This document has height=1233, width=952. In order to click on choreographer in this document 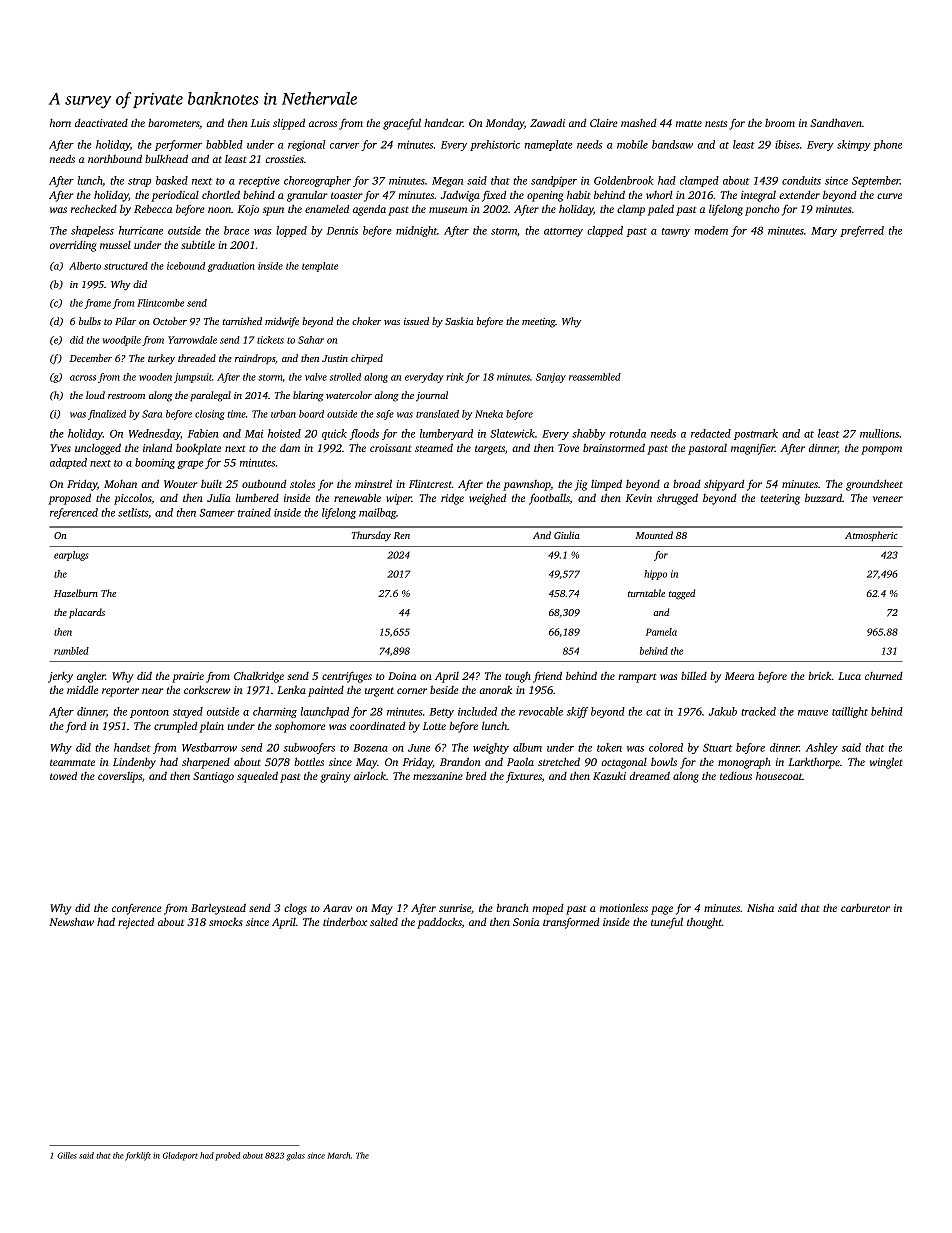, I will do `click(317, 181)`.
